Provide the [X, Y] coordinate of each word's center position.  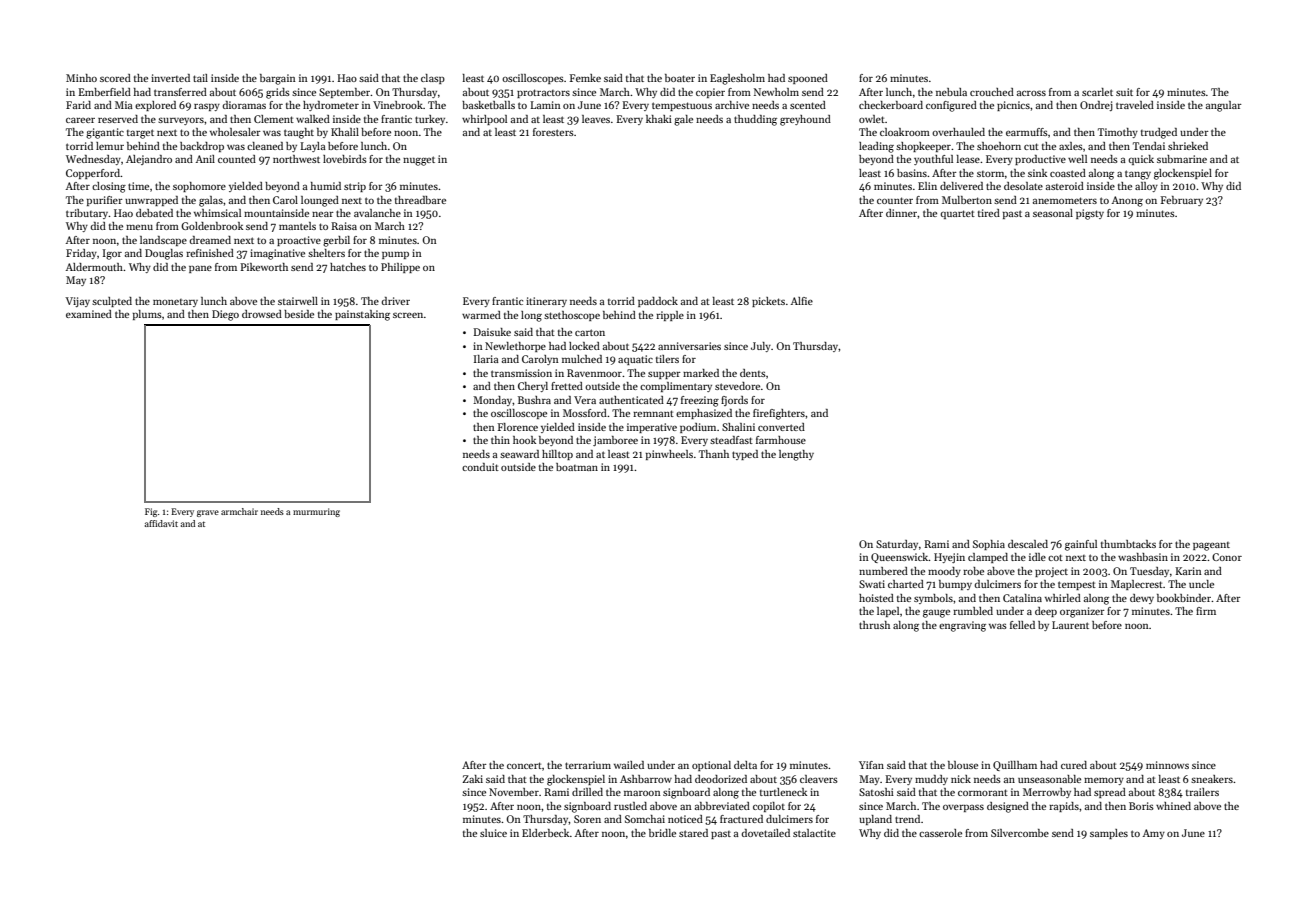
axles [1071, 146]
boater [680, 78]
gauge [936, 614]
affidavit [161, 523]
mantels [297, 226]
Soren [587, 819]
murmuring [316, 512]
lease [968, 159]
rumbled [973, 611]
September [345, 93]
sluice [493, 833]
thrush [874, 625]
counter [895, 200]
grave [208, 513]
